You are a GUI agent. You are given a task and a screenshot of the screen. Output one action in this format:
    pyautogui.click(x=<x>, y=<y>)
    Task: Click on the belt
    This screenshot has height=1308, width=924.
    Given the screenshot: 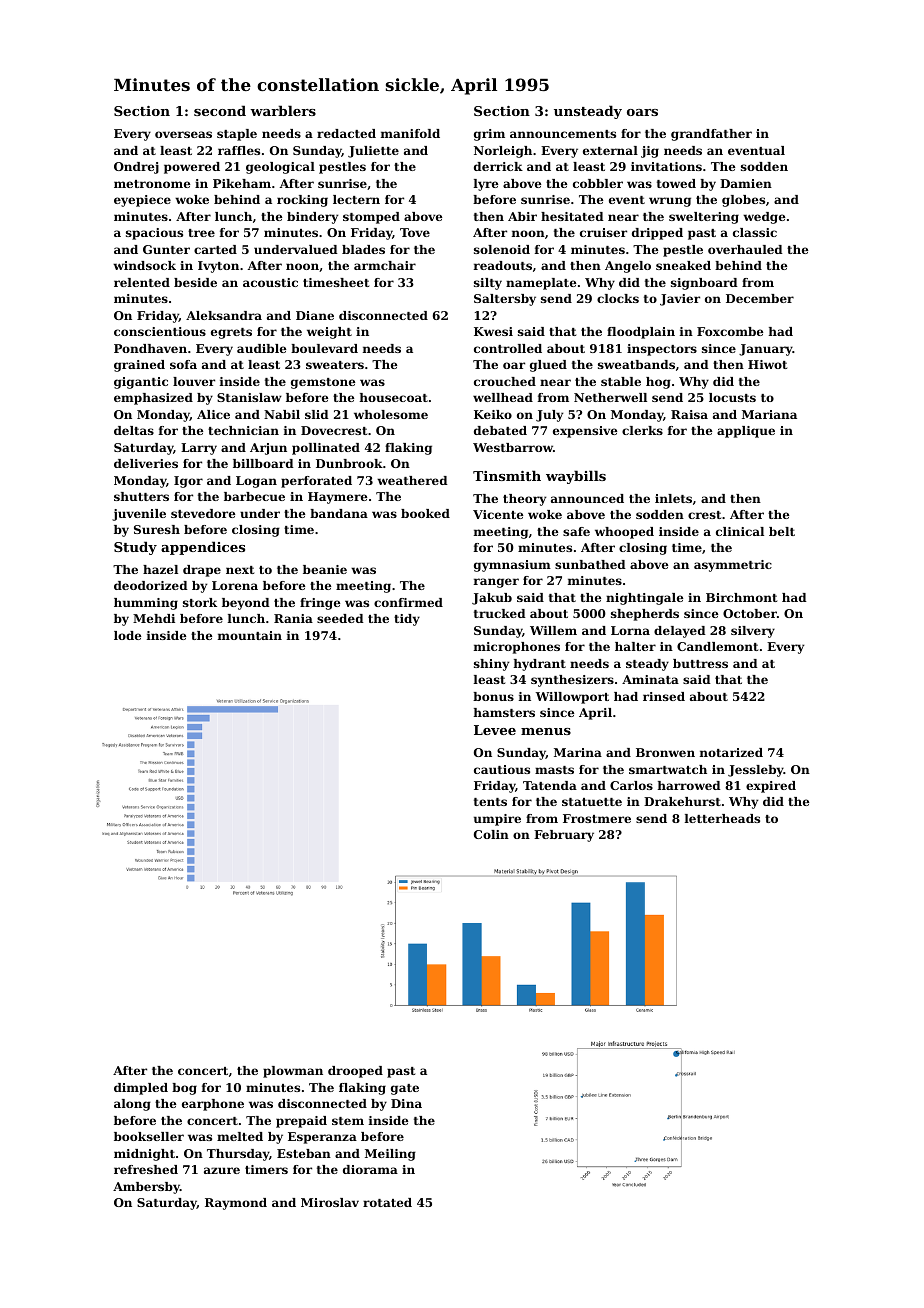 What is the action you would take?
    pyautogui.click(x=782, y=531)
